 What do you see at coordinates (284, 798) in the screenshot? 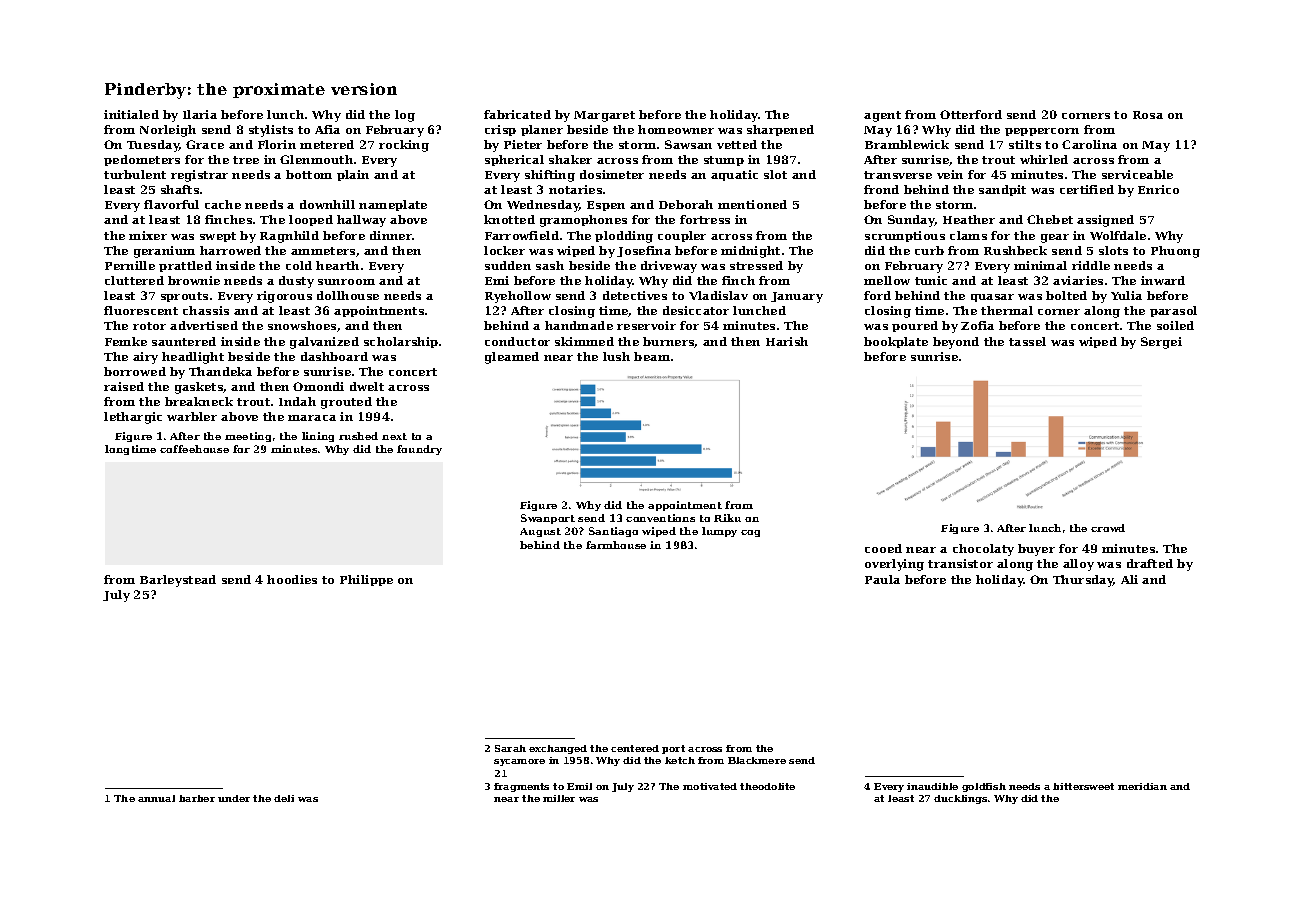
I see `deli` at bounding box center [284, 798].
